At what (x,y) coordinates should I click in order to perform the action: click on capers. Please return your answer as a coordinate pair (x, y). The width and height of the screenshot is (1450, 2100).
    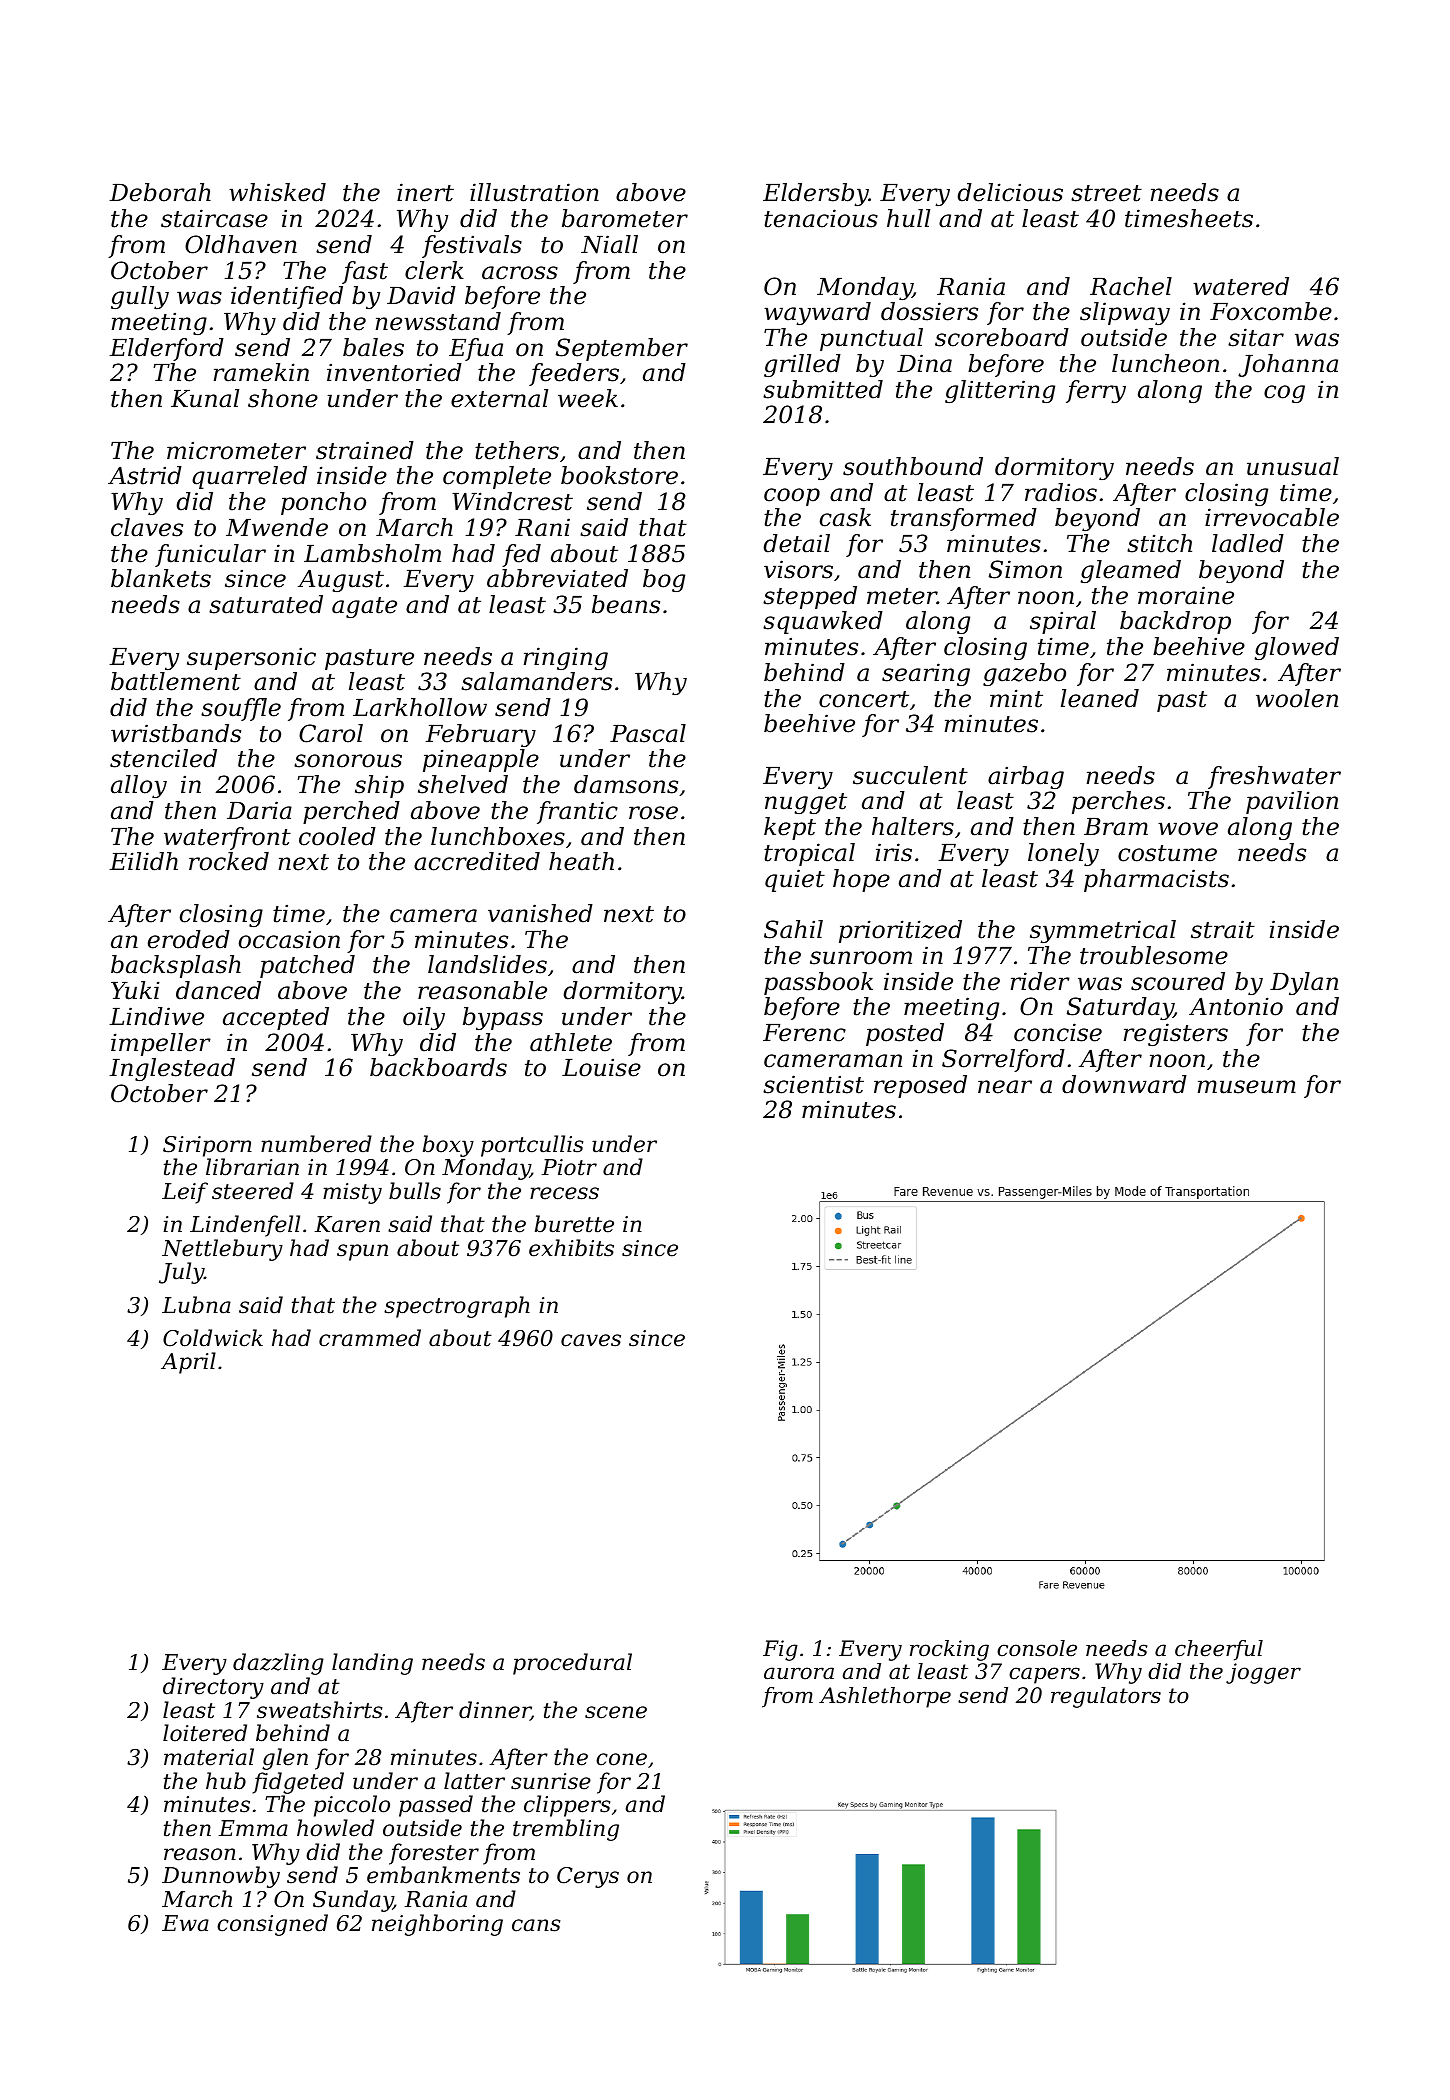
    Looking at the image, I should click on (1044, 1675).
